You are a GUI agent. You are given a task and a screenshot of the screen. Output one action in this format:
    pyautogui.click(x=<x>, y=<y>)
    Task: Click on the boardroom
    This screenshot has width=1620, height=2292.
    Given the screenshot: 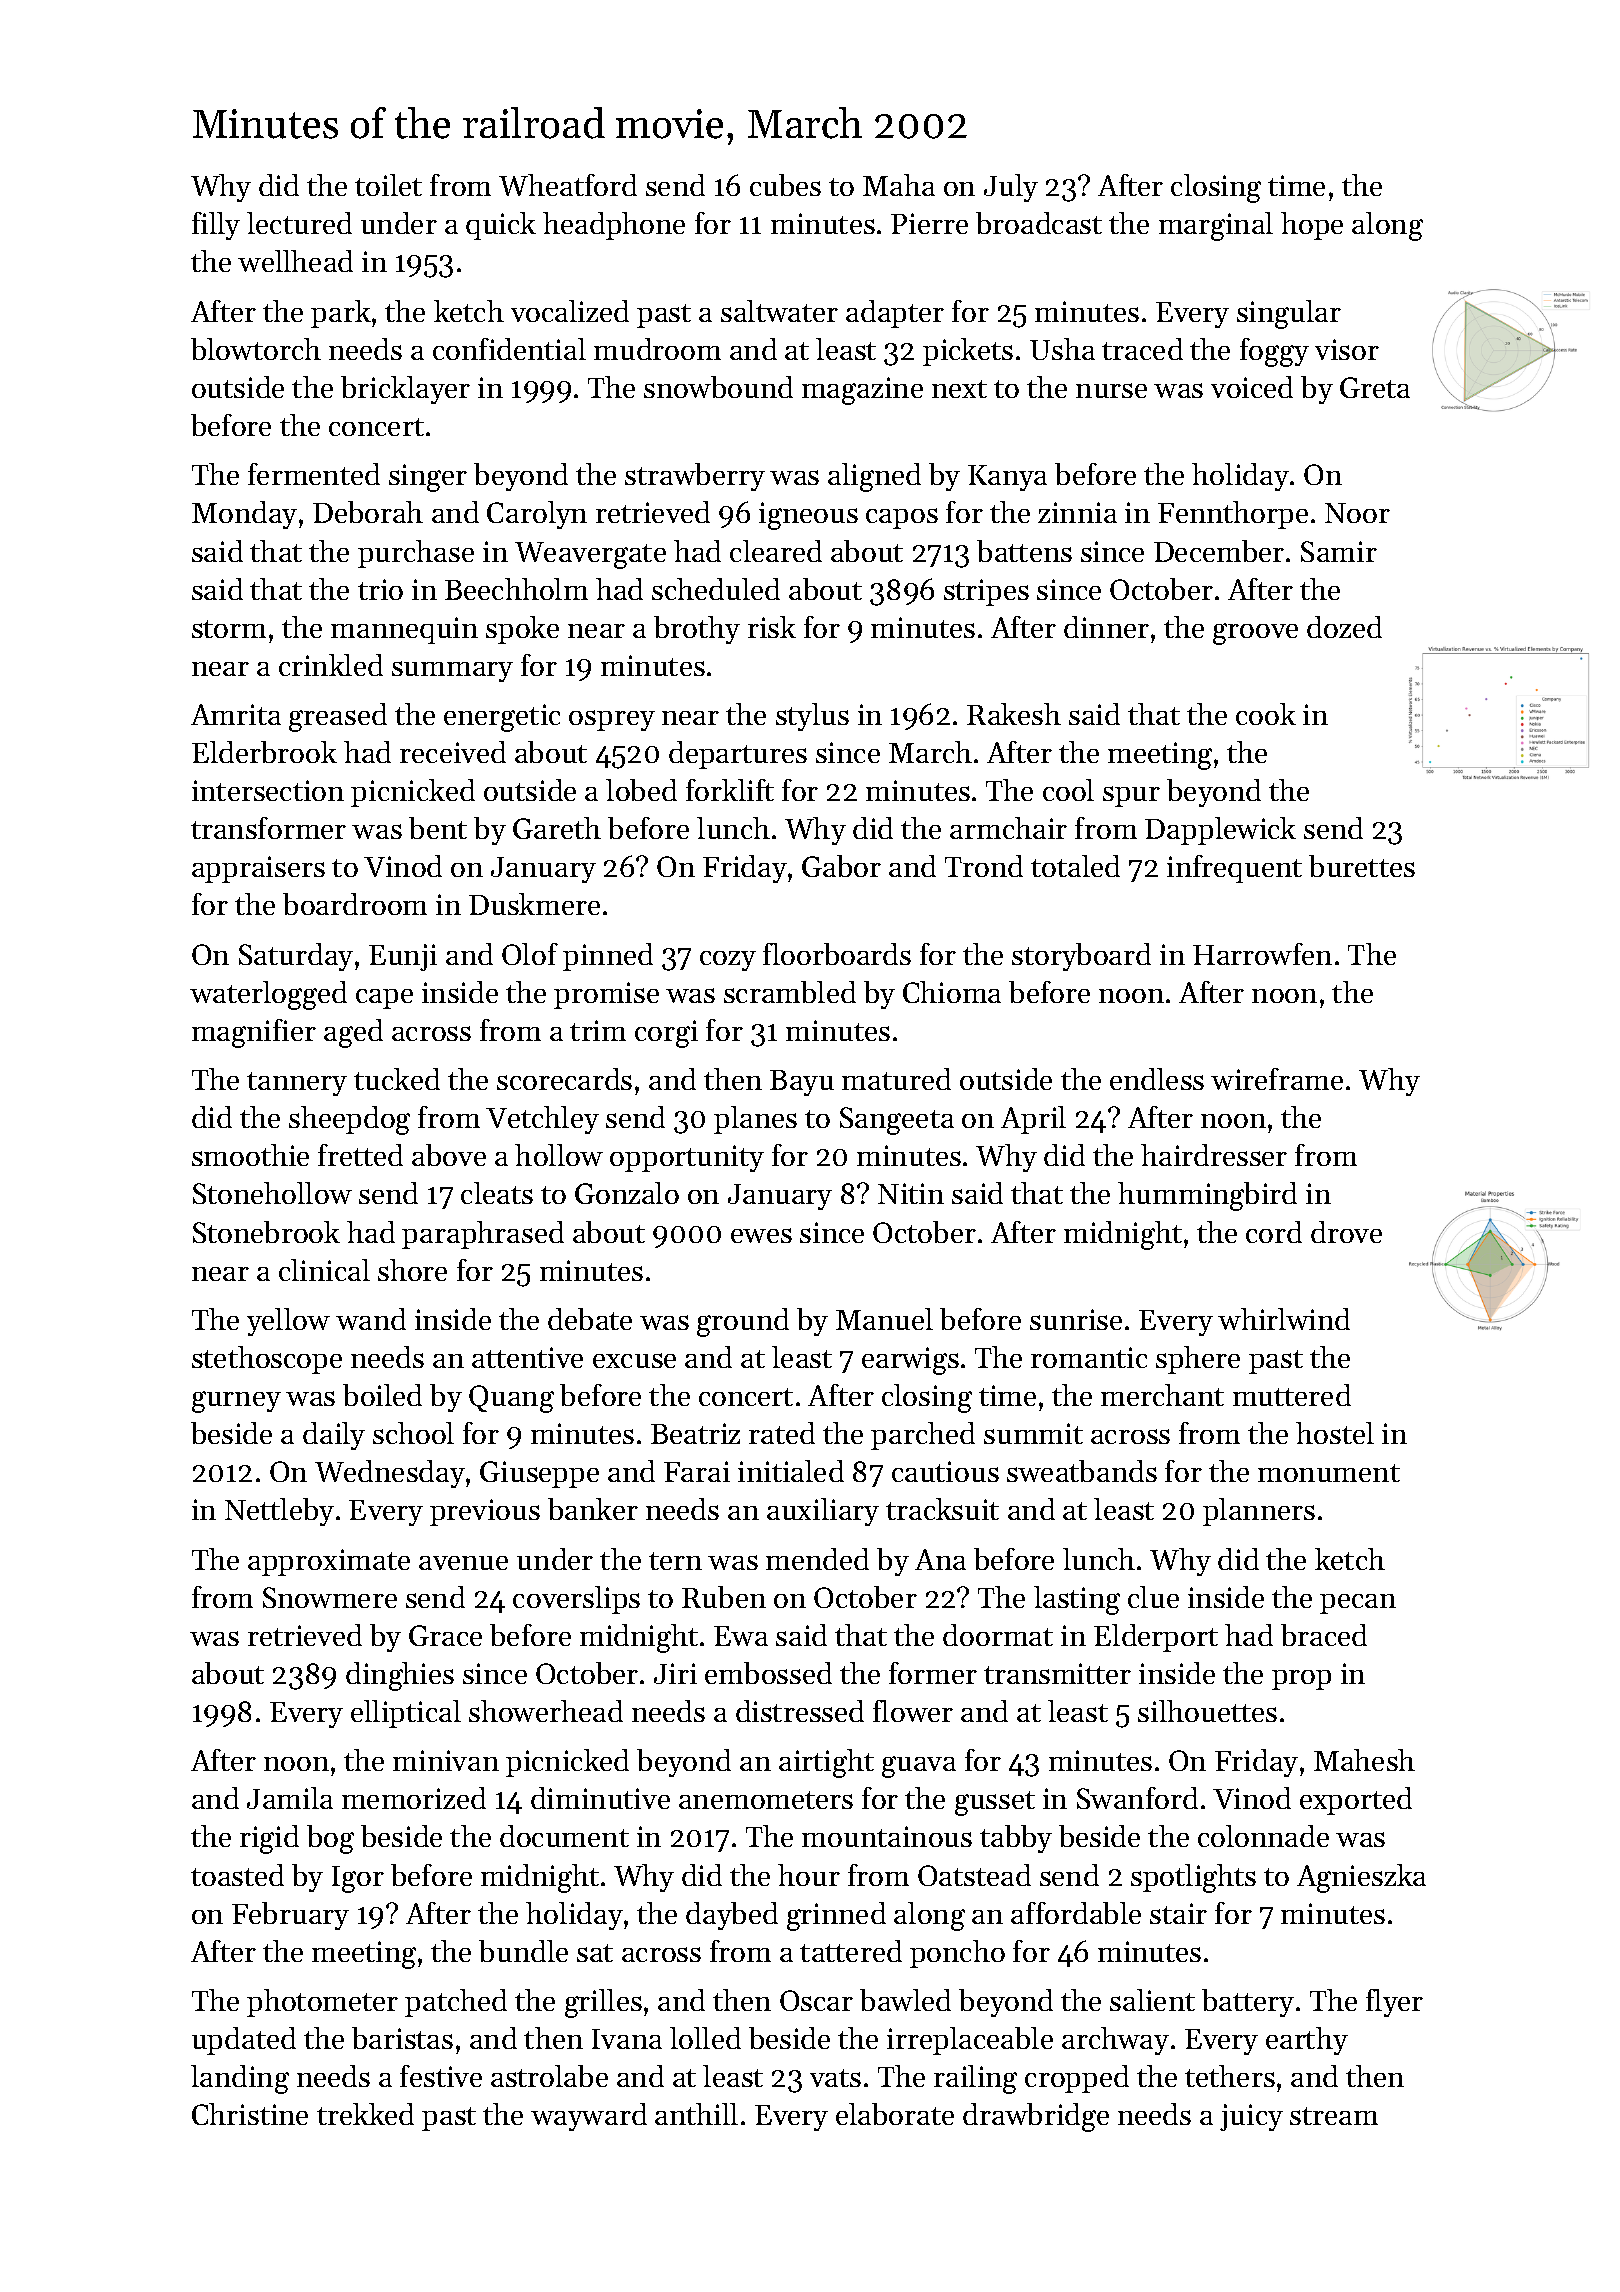 What is the action you would take?
    pyautogui.click(x=355, y=904)
